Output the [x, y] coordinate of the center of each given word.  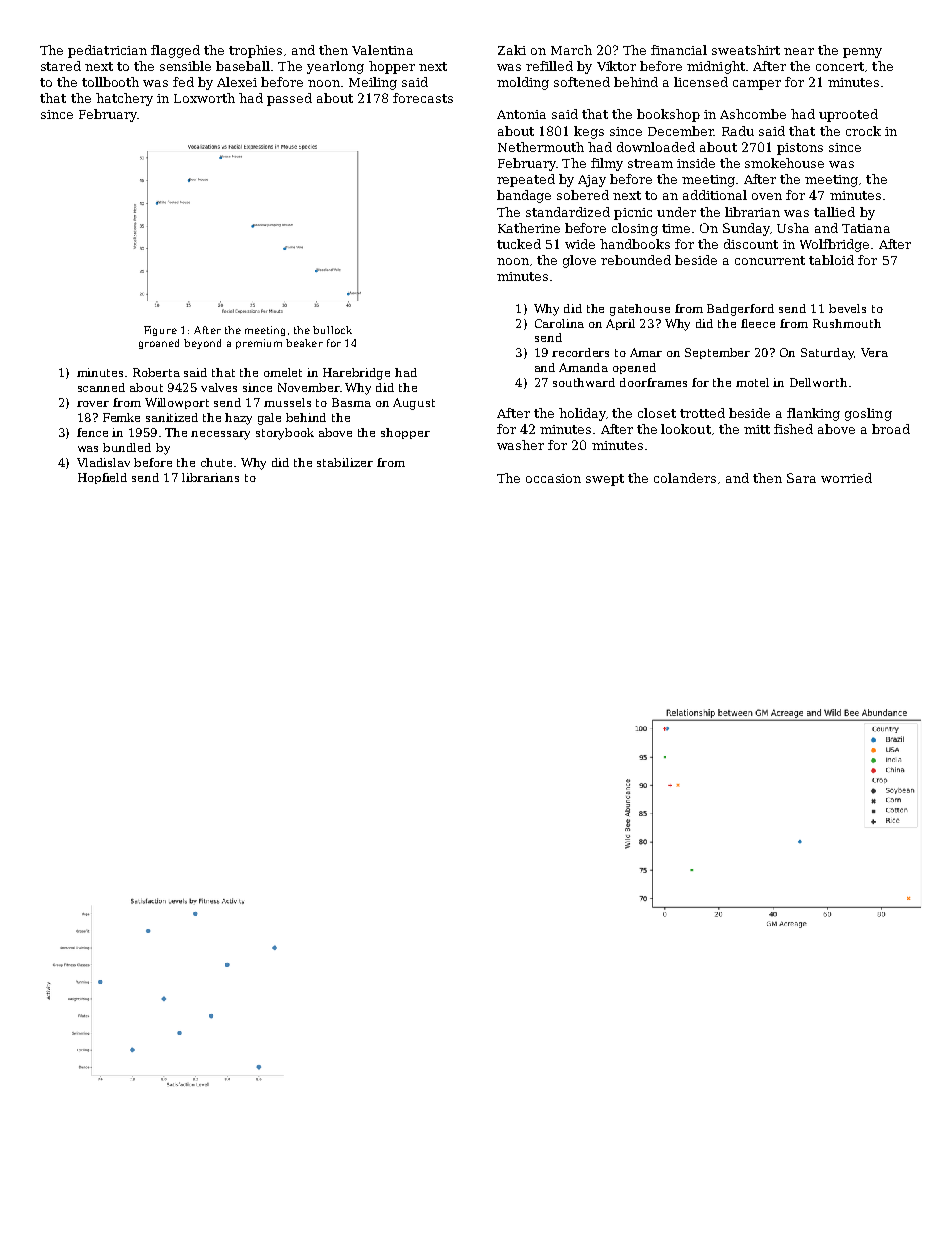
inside [696, 163]
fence [92, 432]
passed [289, 99]
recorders [580, 352]
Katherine [529, 228]
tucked [519, 244]
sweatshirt [746, 50]
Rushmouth [847, 323]
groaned [159, 344]
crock [863, 131]
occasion [553, 478]
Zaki [512, 50]
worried [846, 478]
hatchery [124, 99]
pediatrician [107, 51]
